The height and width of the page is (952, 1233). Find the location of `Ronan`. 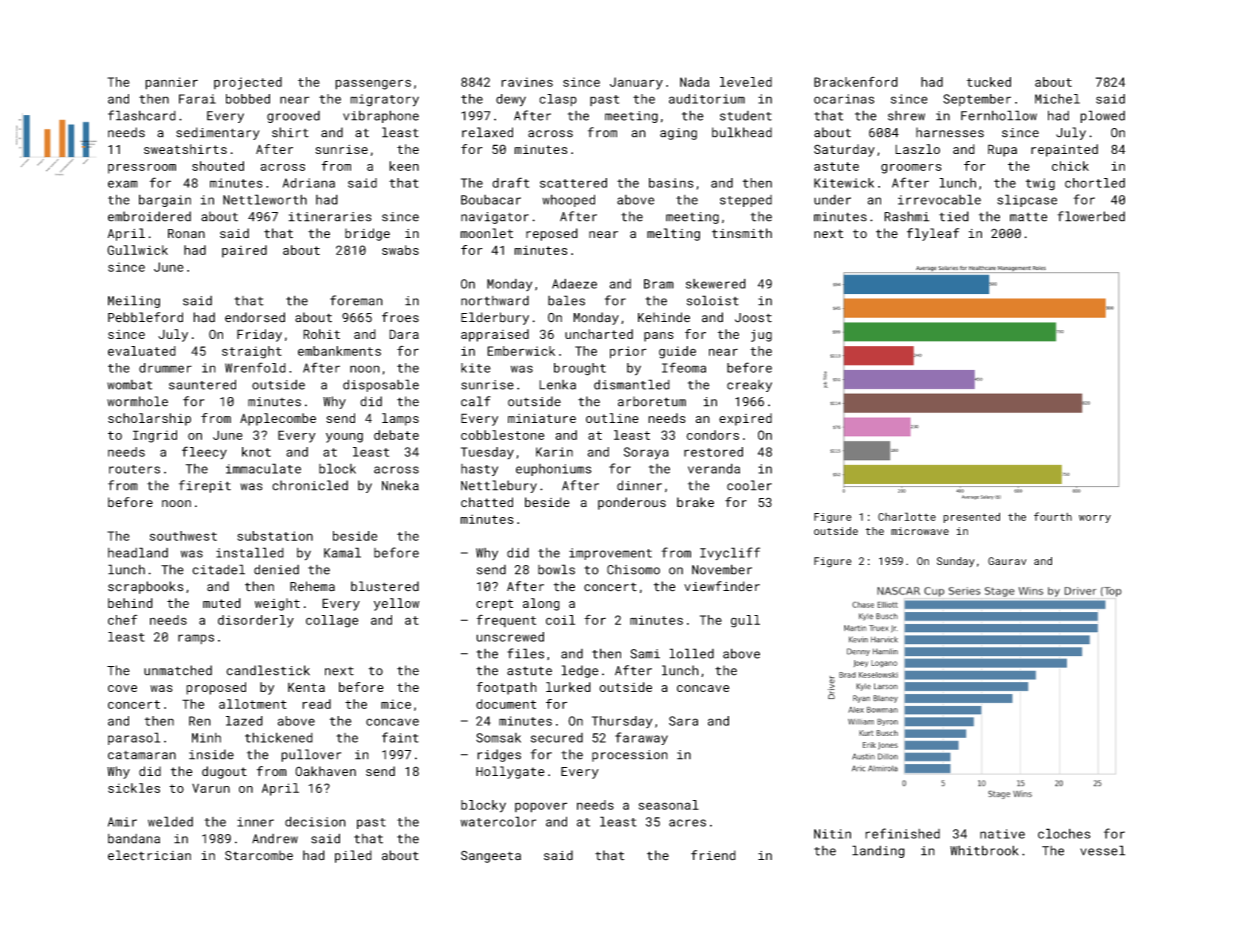

Ronan is located at coordinates (186, 234).
